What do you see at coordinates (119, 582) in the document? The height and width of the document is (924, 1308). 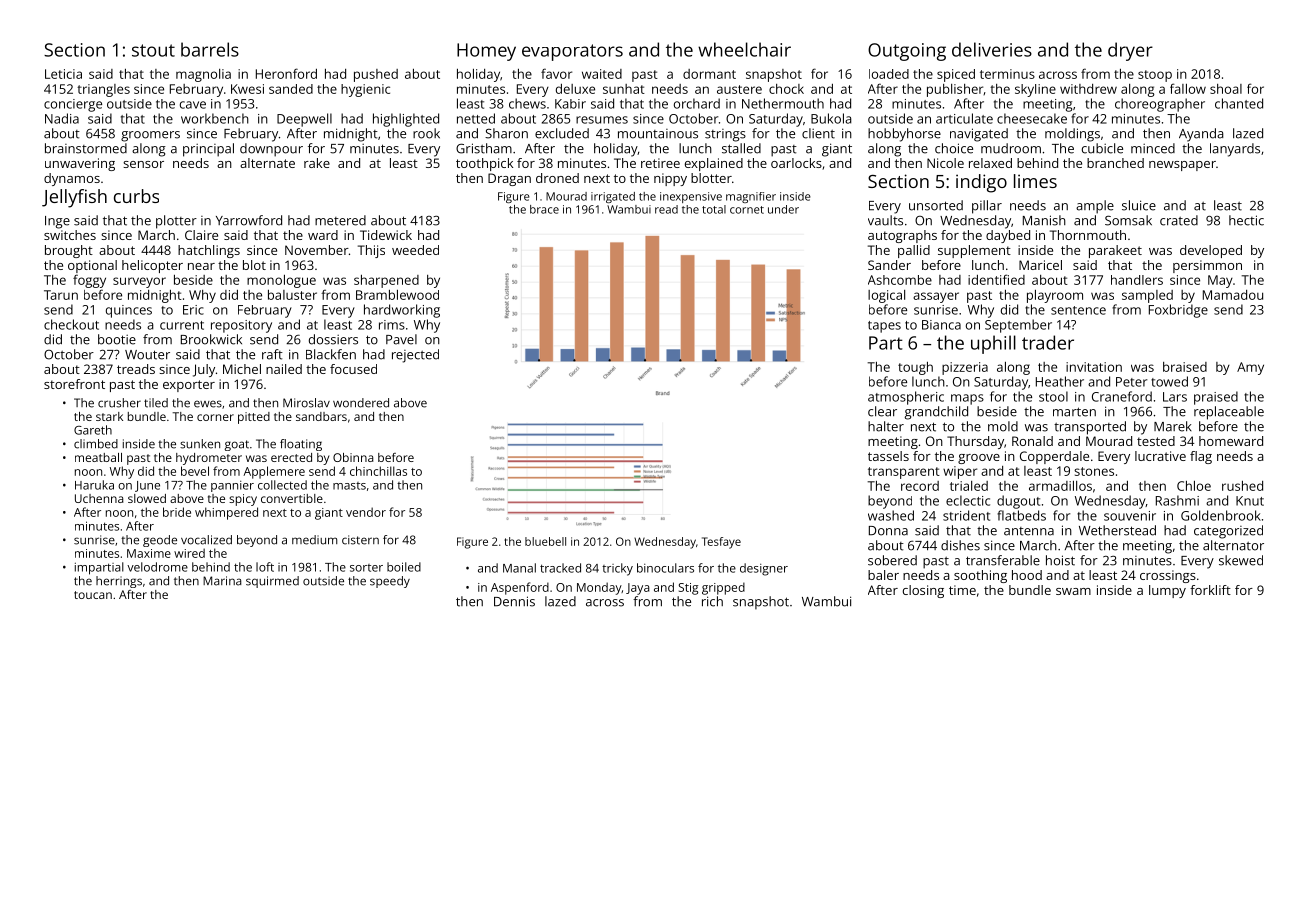 I see `herrings` at bounding box center [119, 582].
